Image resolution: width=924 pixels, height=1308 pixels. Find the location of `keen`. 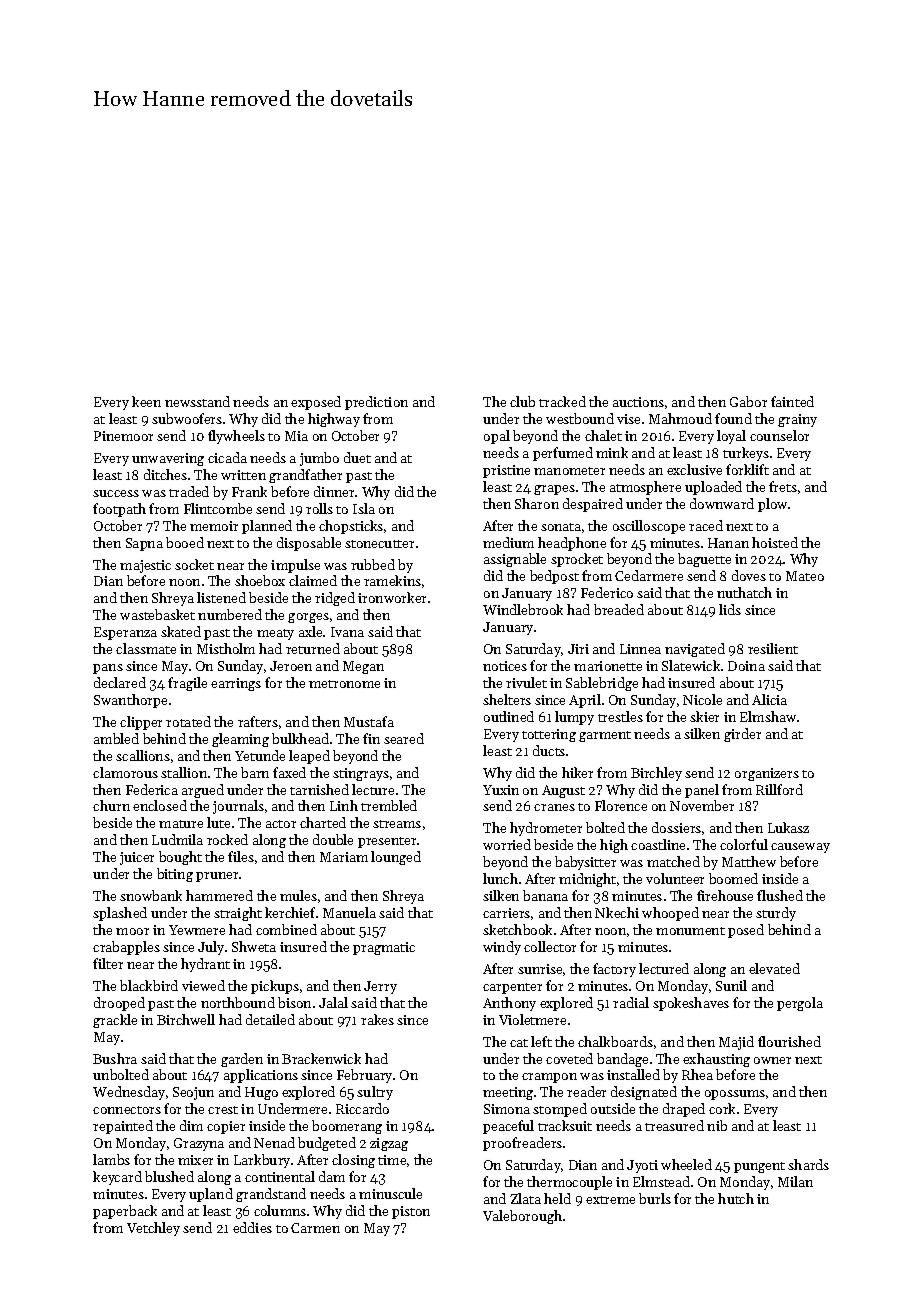

keen is located at coordinates (146, 401).
